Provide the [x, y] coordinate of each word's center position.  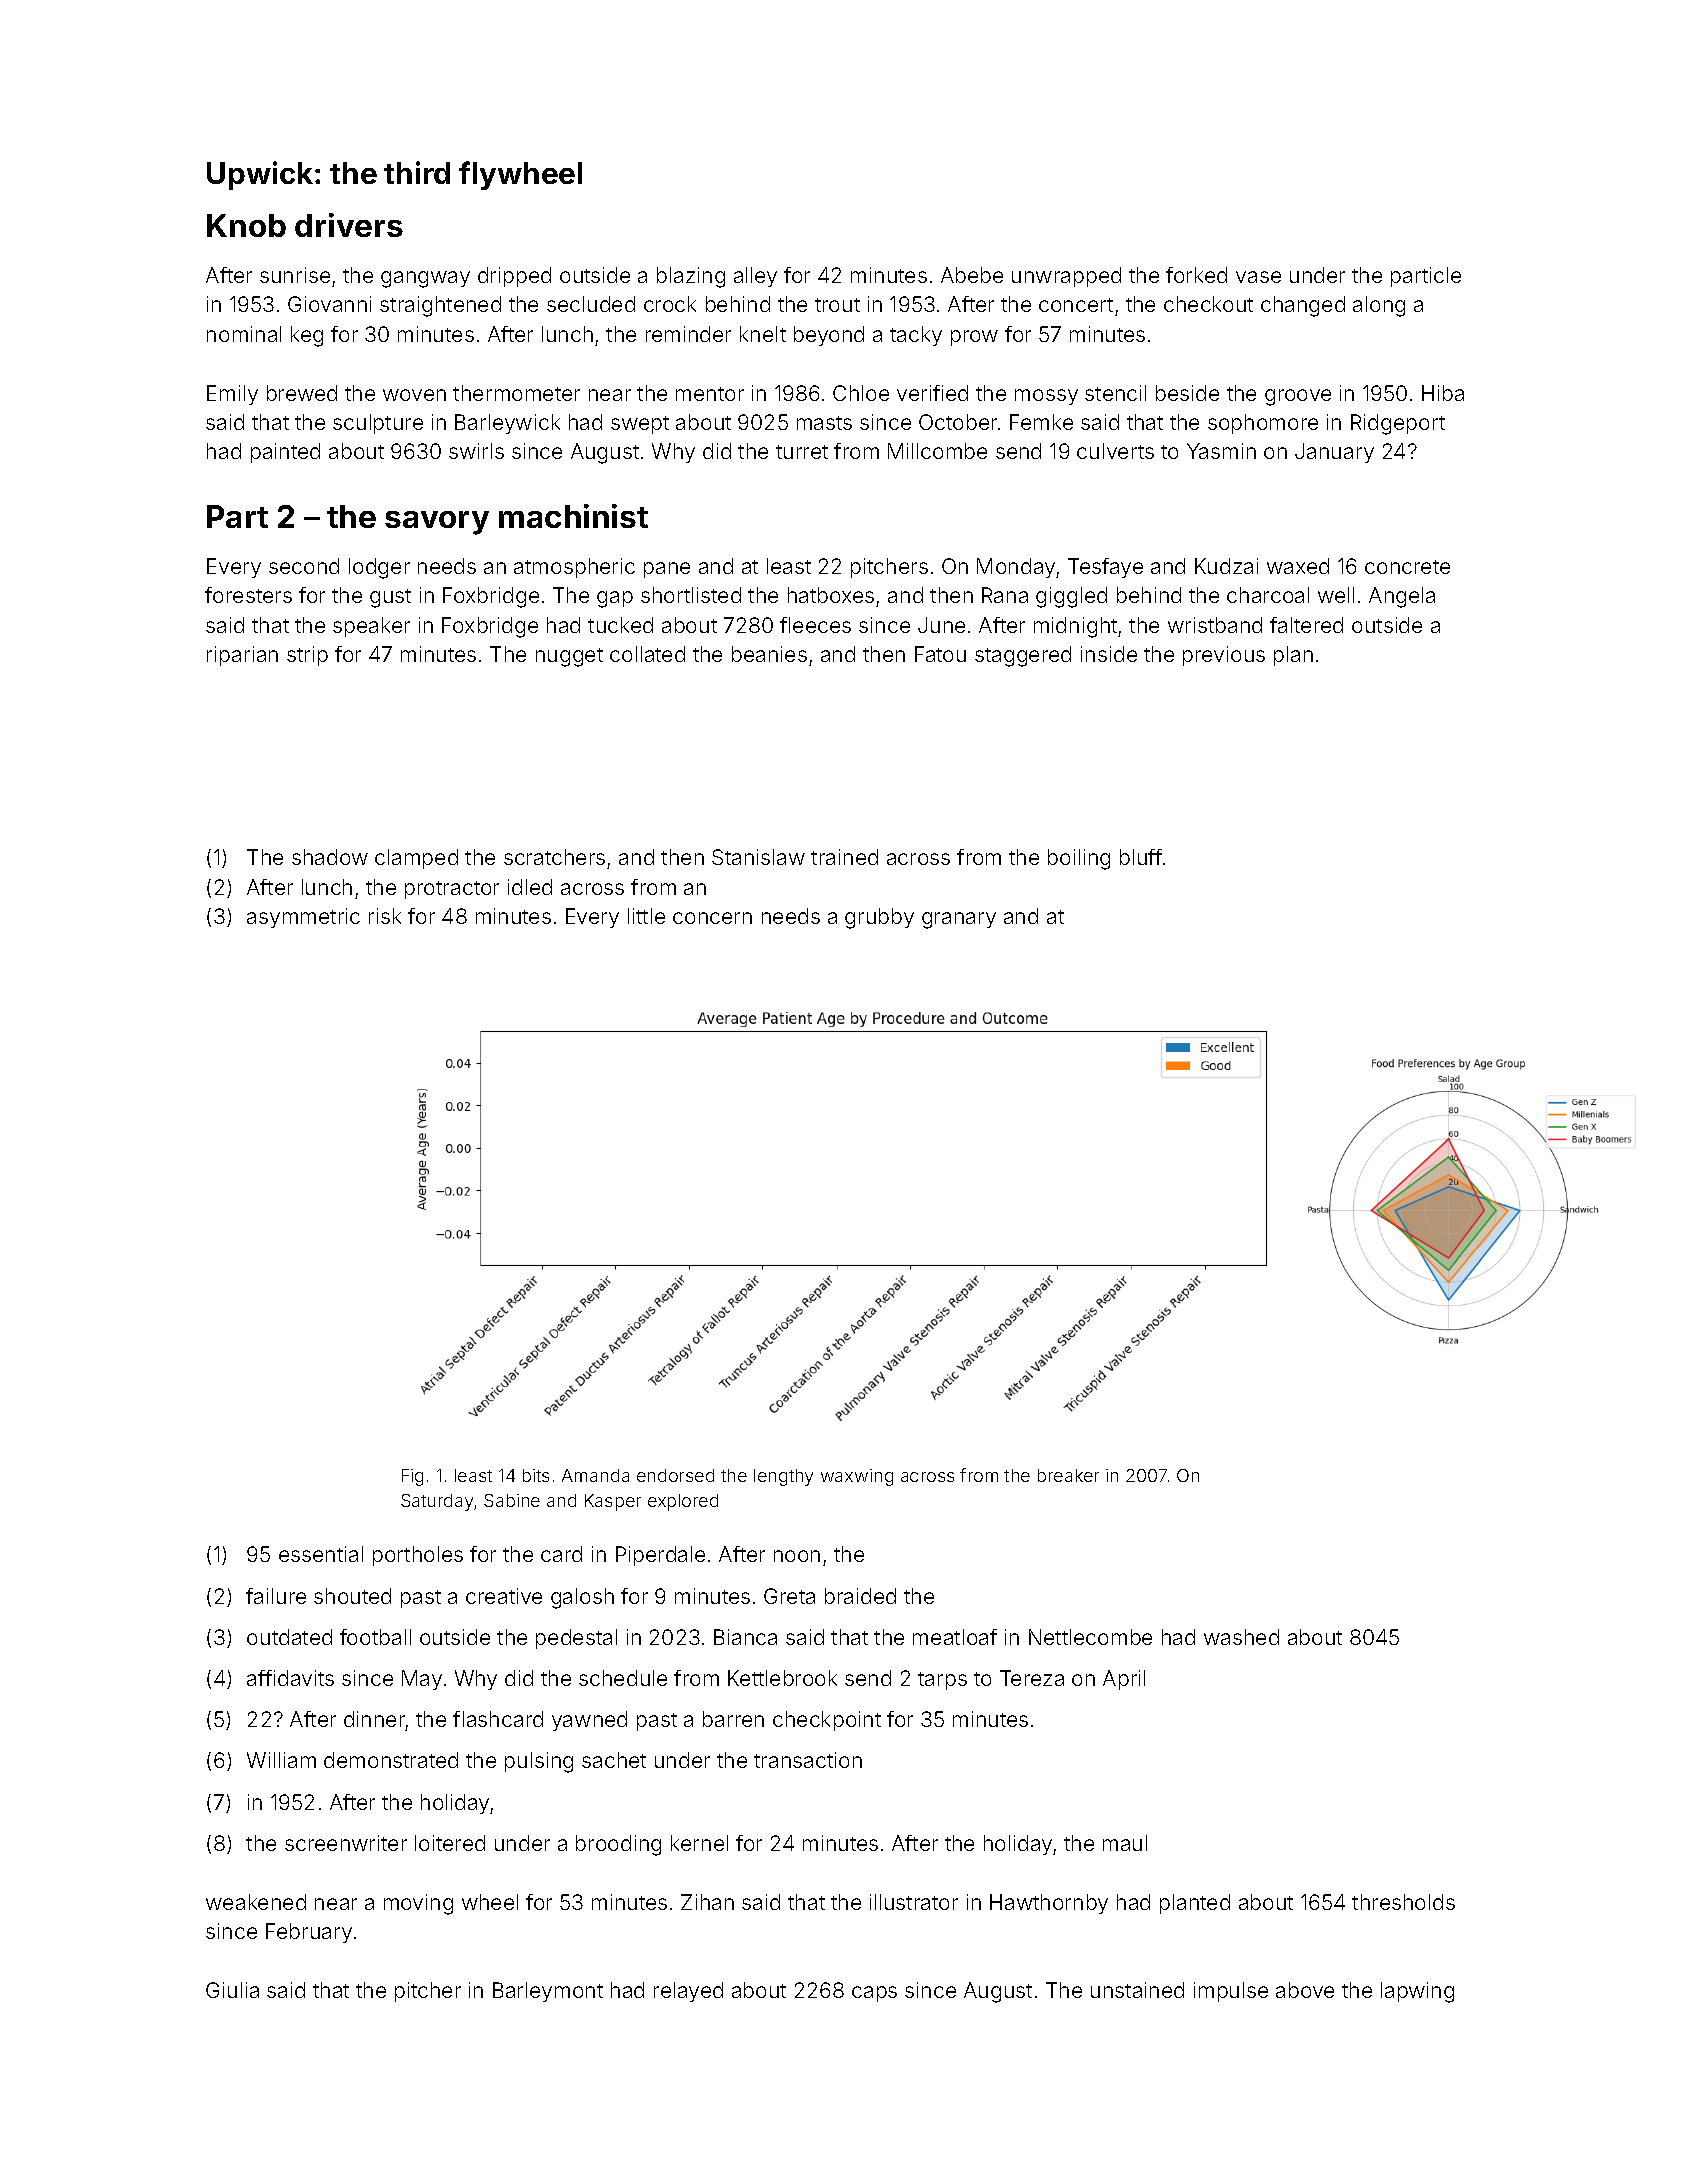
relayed [688, 1992]
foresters [248, 595]
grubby [879, 918]
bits [536, 1475]
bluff [1141, 857]
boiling [1079, 859]
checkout [1208, 304]
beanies [769, 654]
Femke [1041, 422]
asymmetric [303, 918]
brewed [302, 393]
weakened [256, 1902]
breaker [1068, 1475]
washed [1241, 1637]
